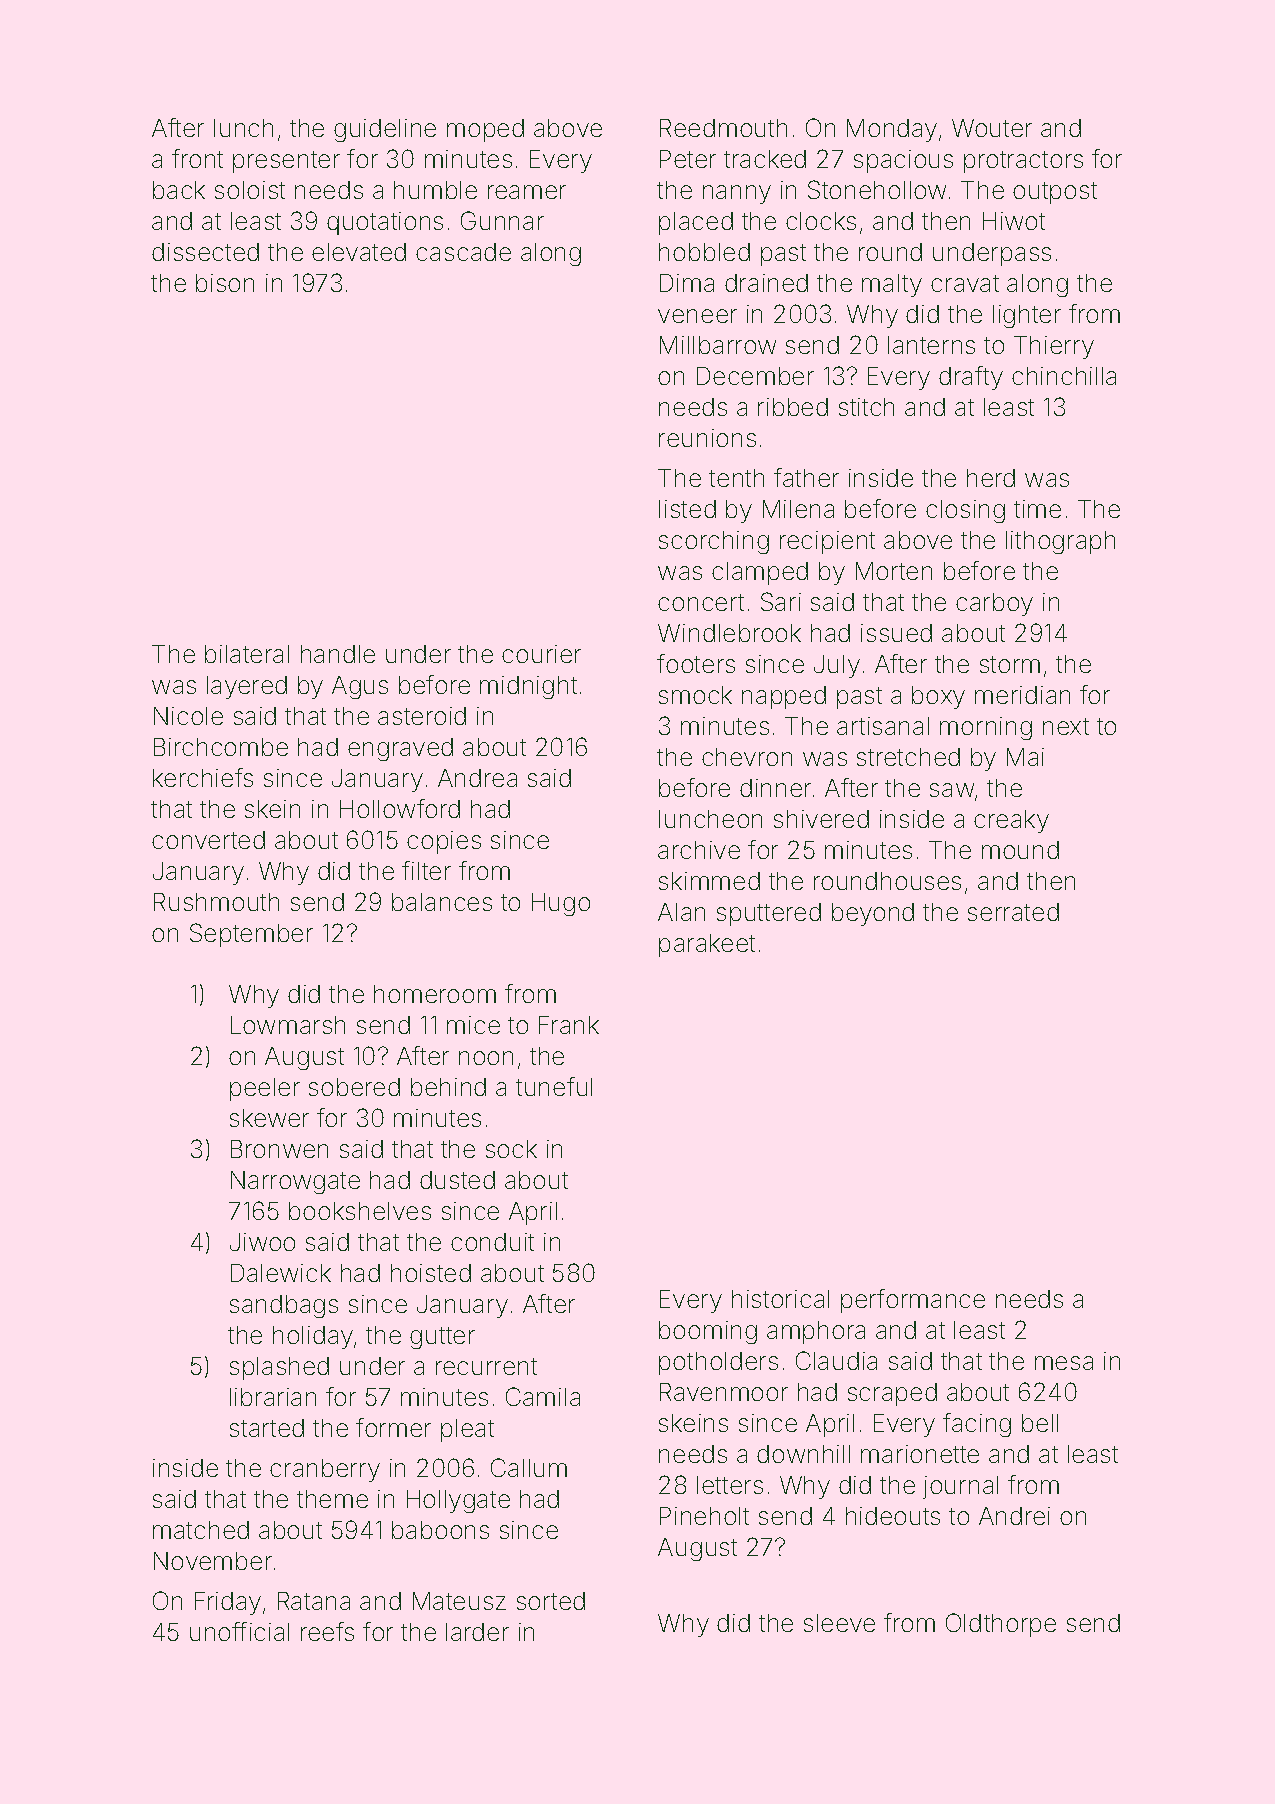 The image size is (1275, 1804). I want to click on tuneful, so click(554, 1086).
